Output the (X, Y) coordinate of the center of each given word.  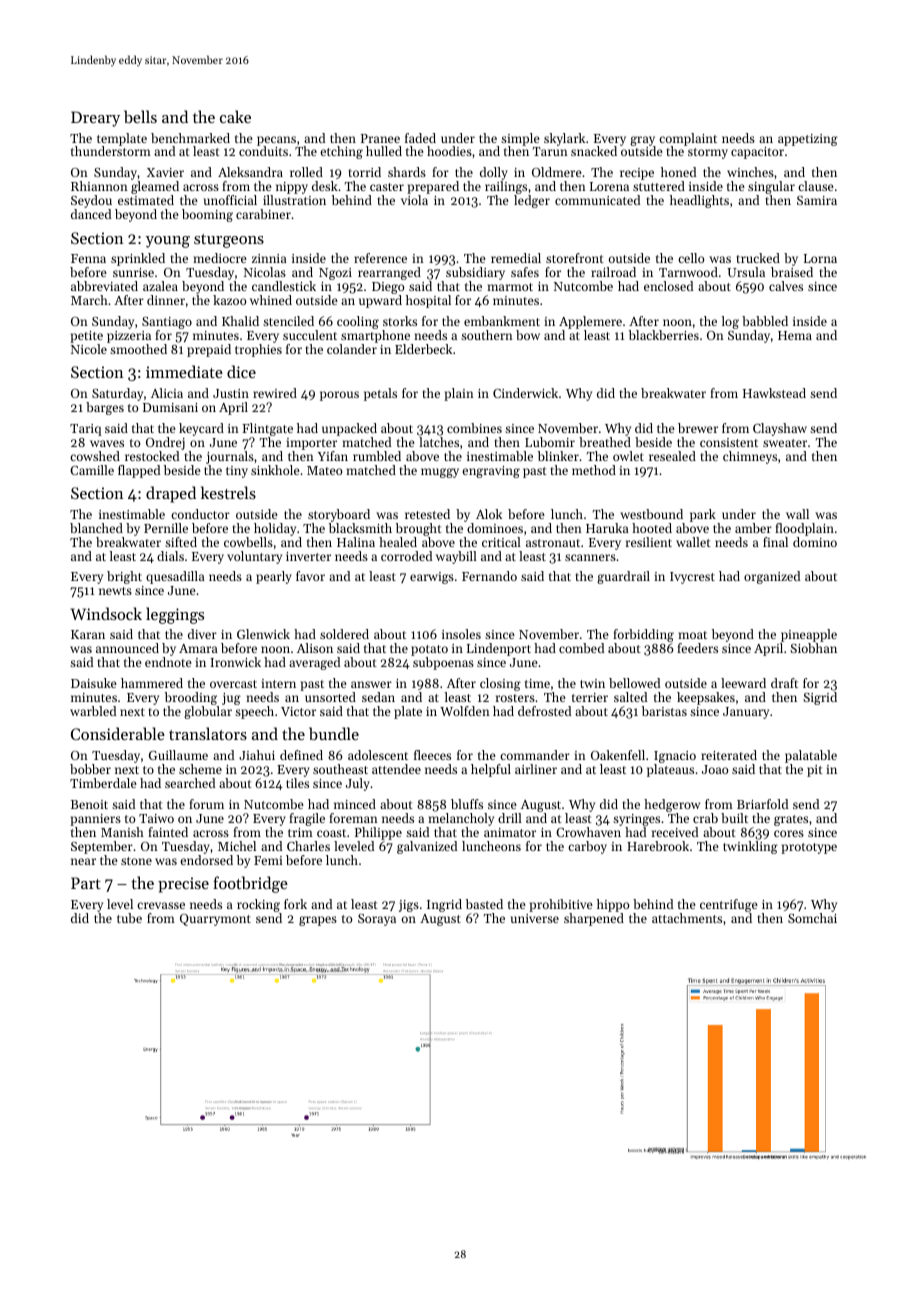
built (734, 818)
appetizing (808, 140)
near (83, 861)
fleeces (432, 755)
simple (520, 139)
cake (235, 116)
